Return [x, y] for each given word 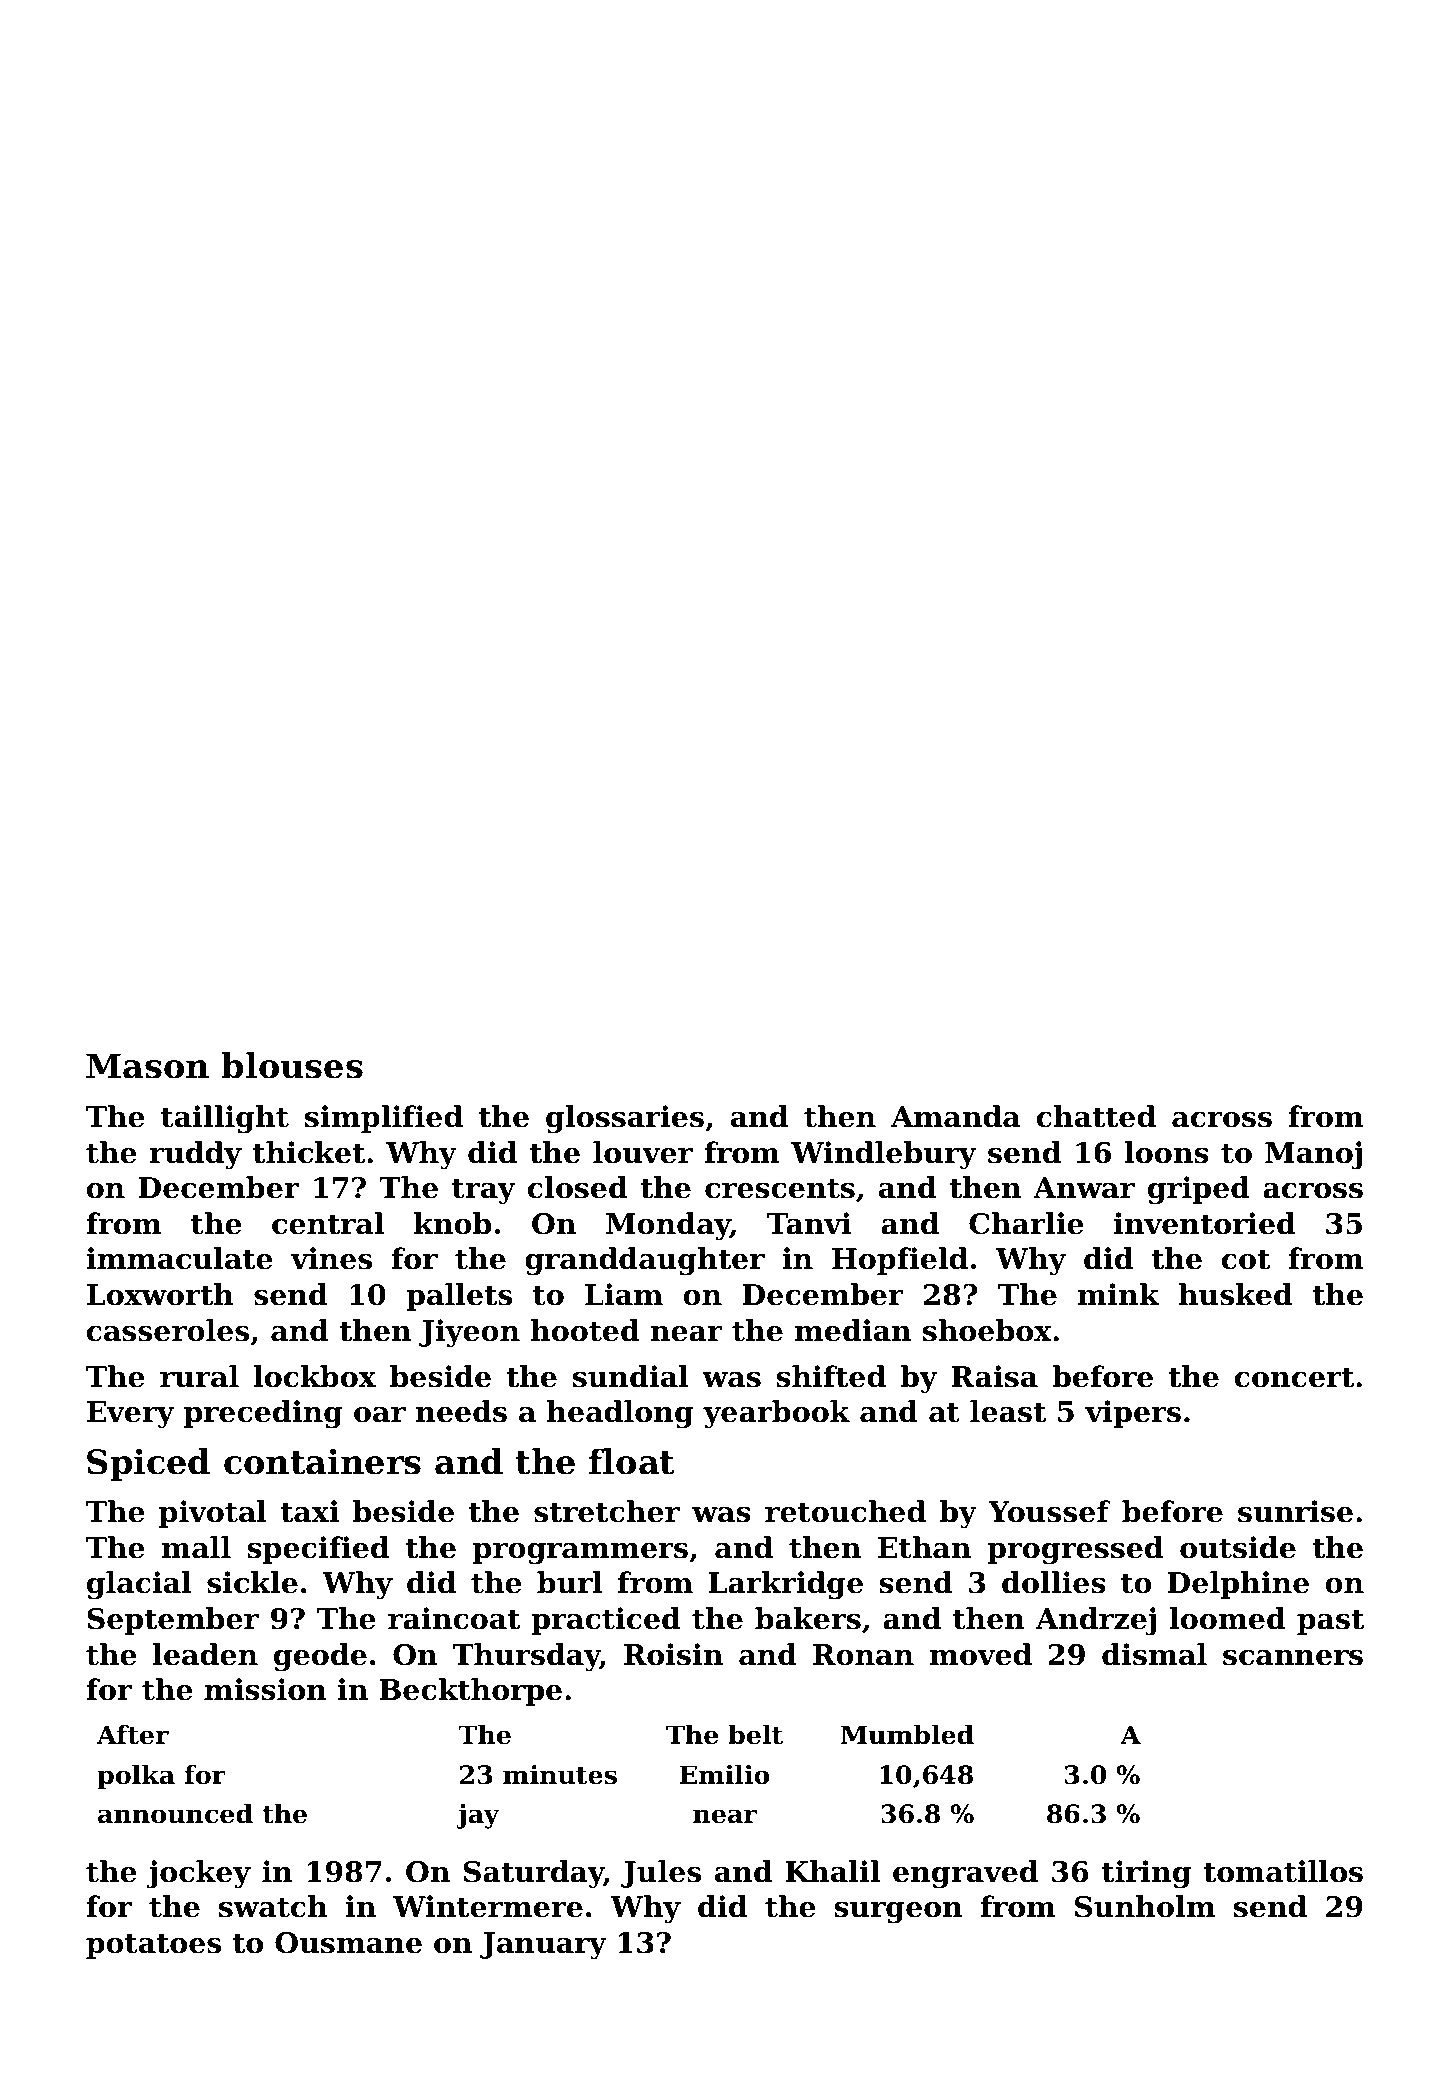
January [543, 1946]
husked [1235, 1294]
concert [1294, 1377]
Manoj [1313, 1155]
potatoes [153, 1946]
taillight [225, 1119]
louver [643, 1152]
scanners [1293, 1658]
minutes [560, 1775]
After [133, 1735]
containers [322, 1461]
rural [199, 1376]
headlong [620, 1414]
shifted [831, 1376]
